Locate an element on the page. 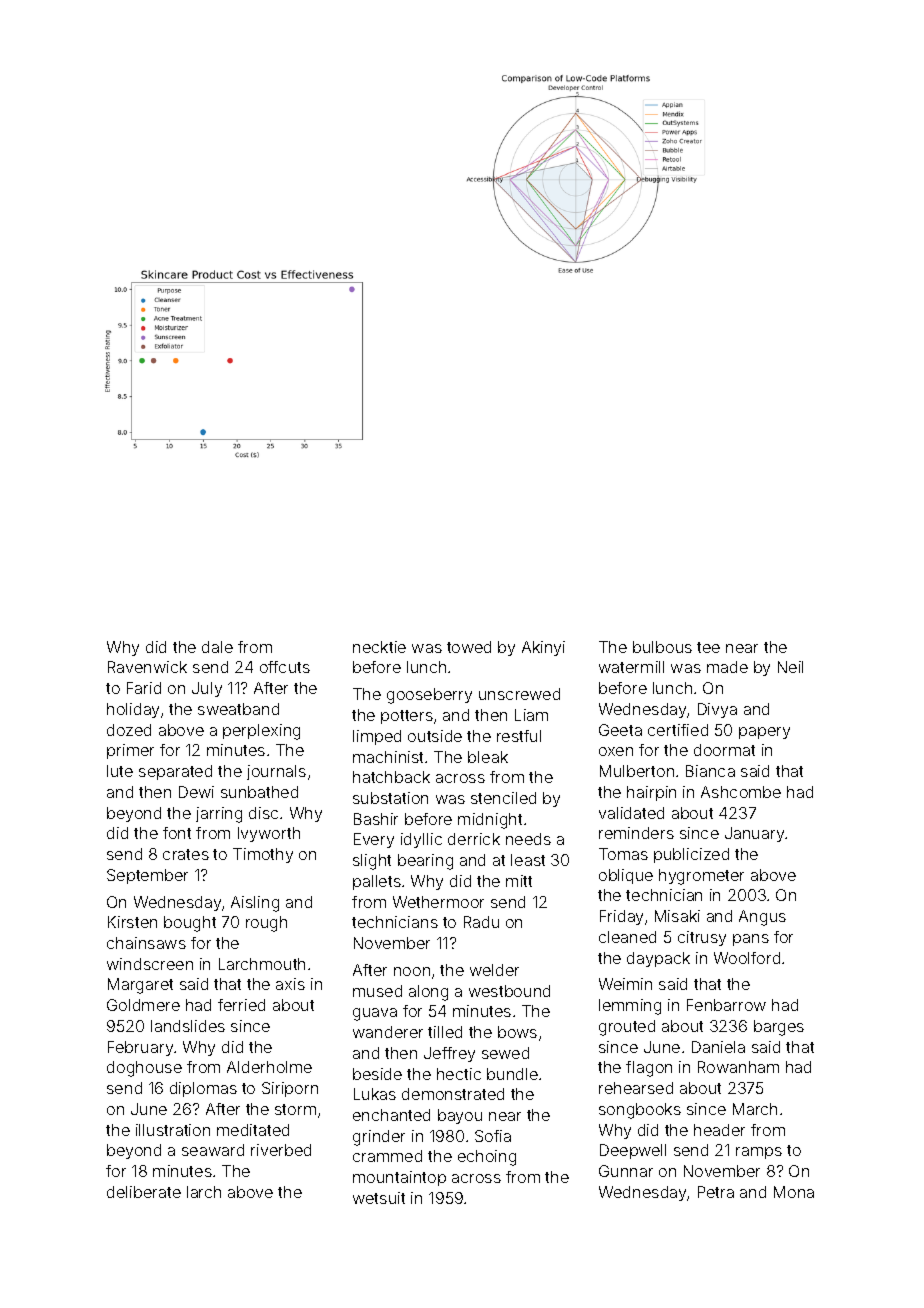  Ravenwick is located at coordinates (147, 667).
